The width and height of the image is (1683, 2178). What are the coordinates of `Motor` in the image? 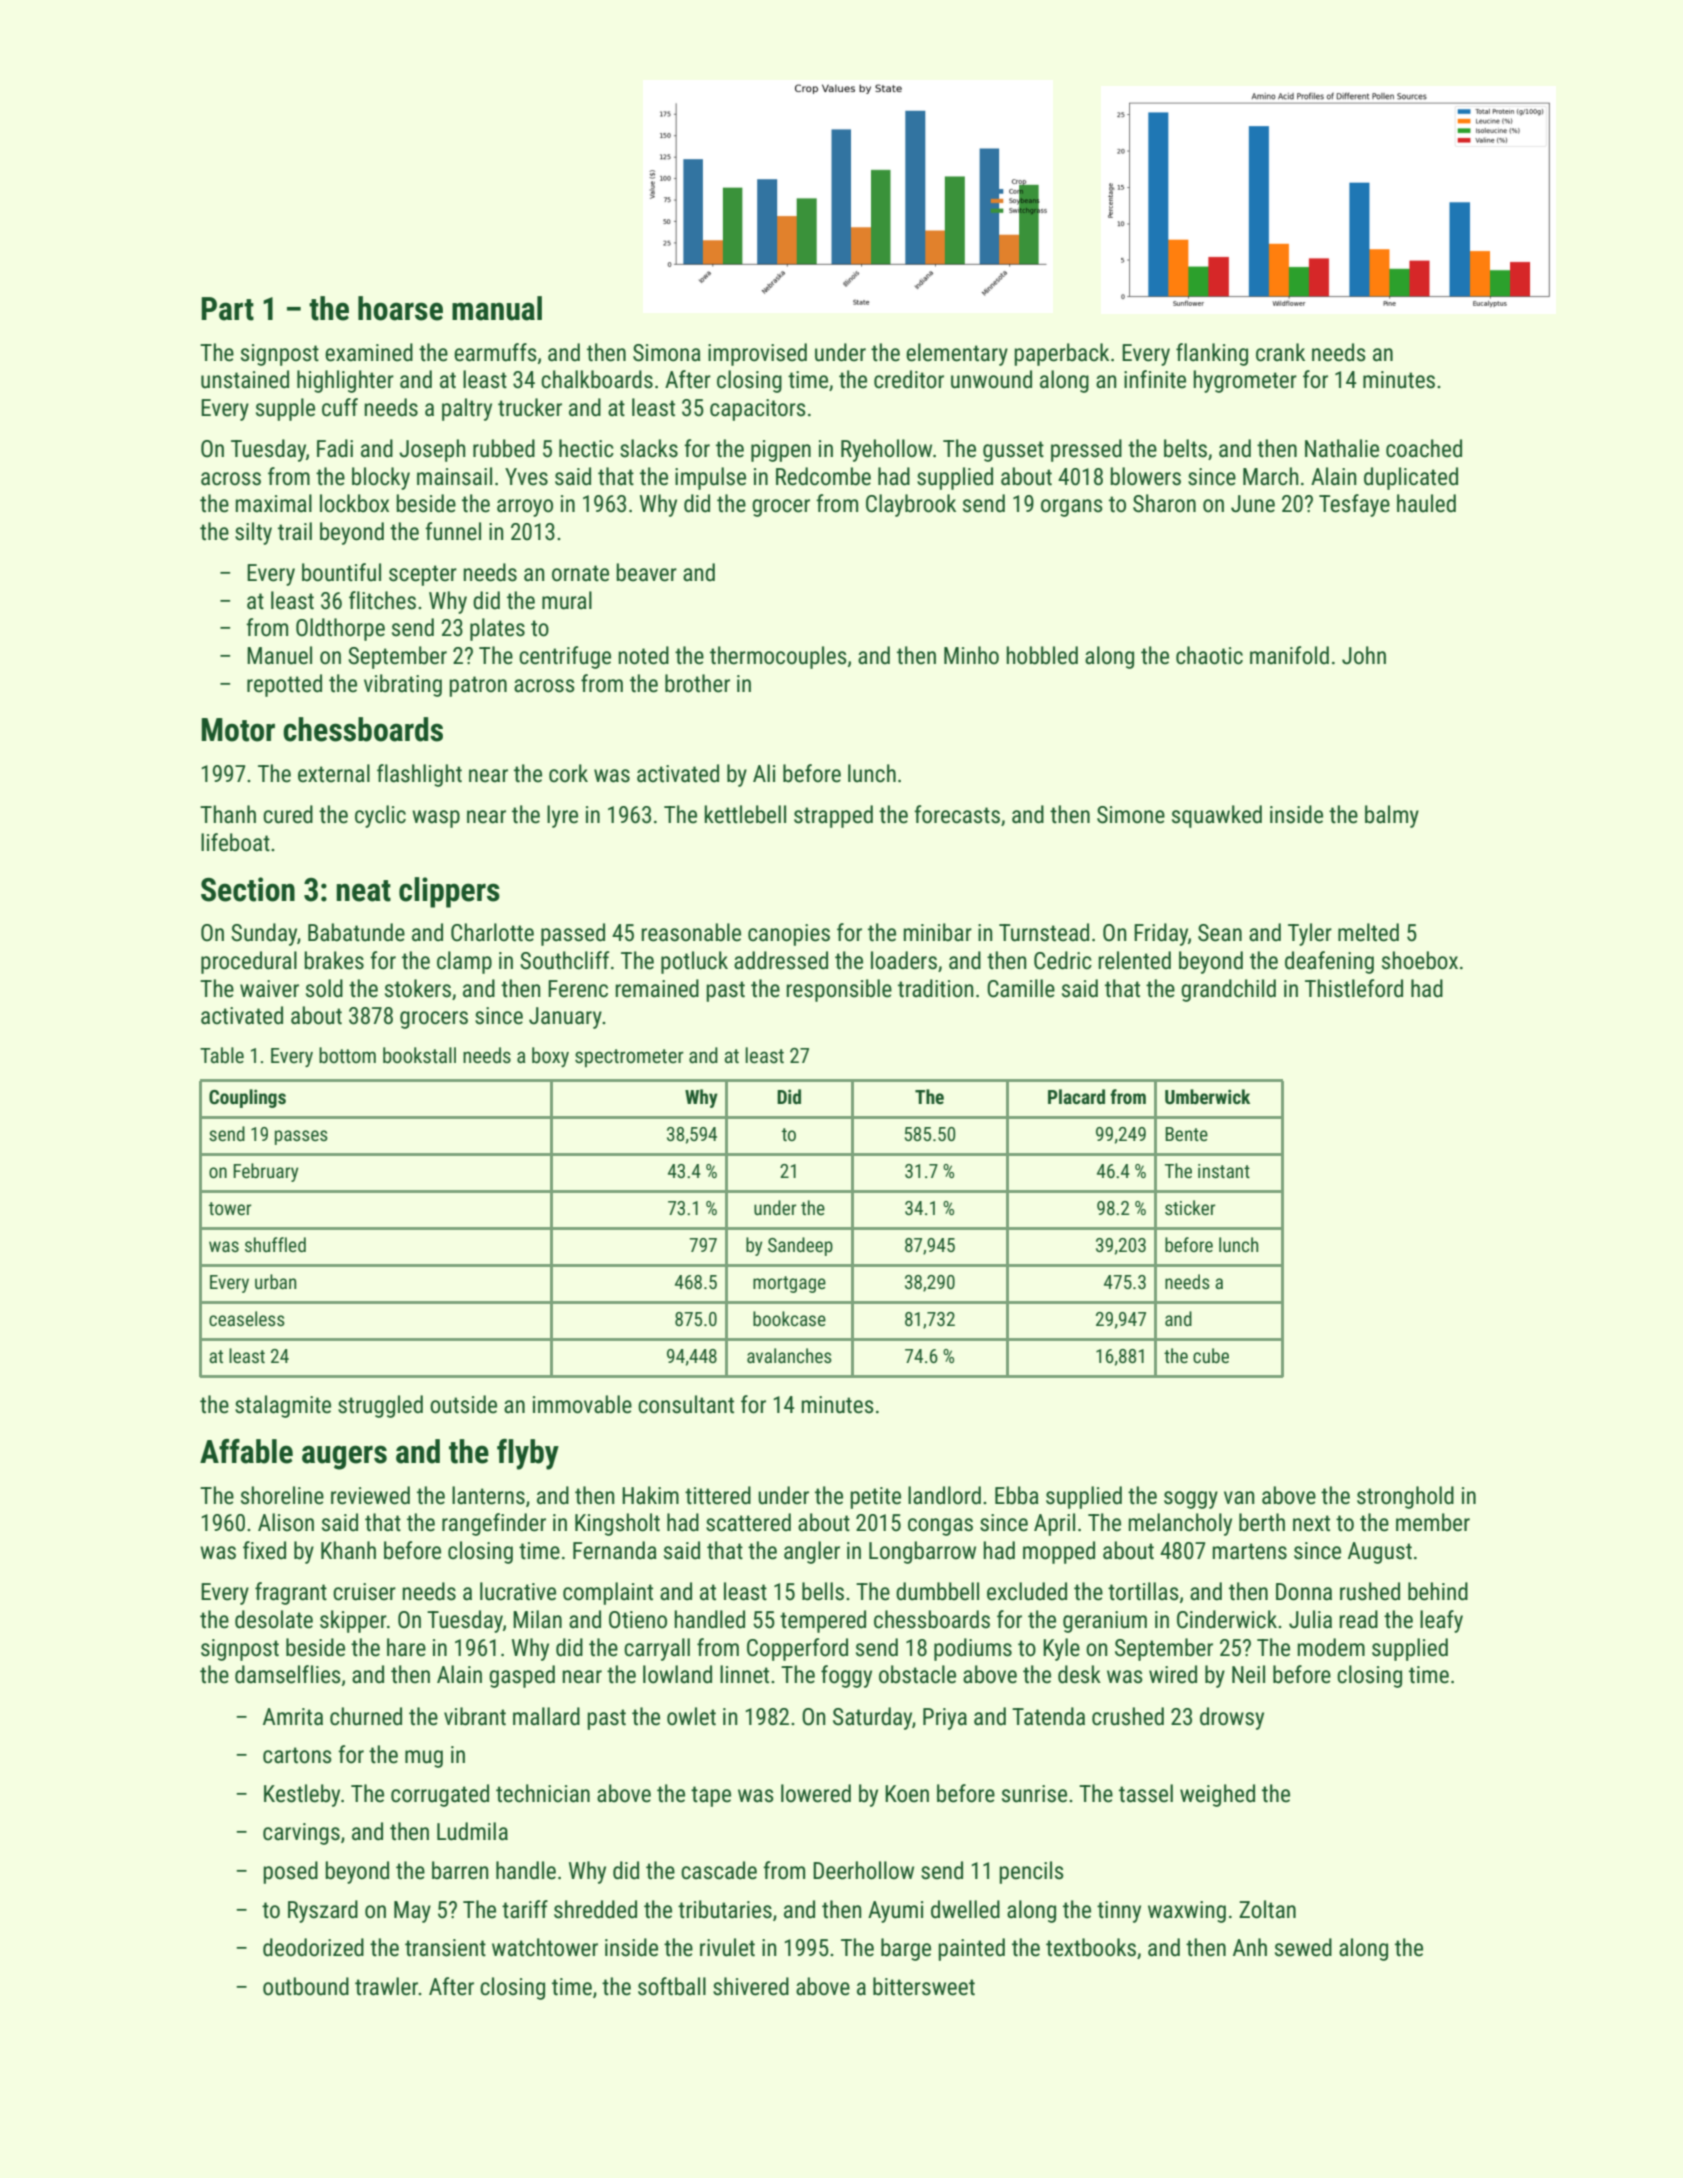 It's located at (238, 730).
